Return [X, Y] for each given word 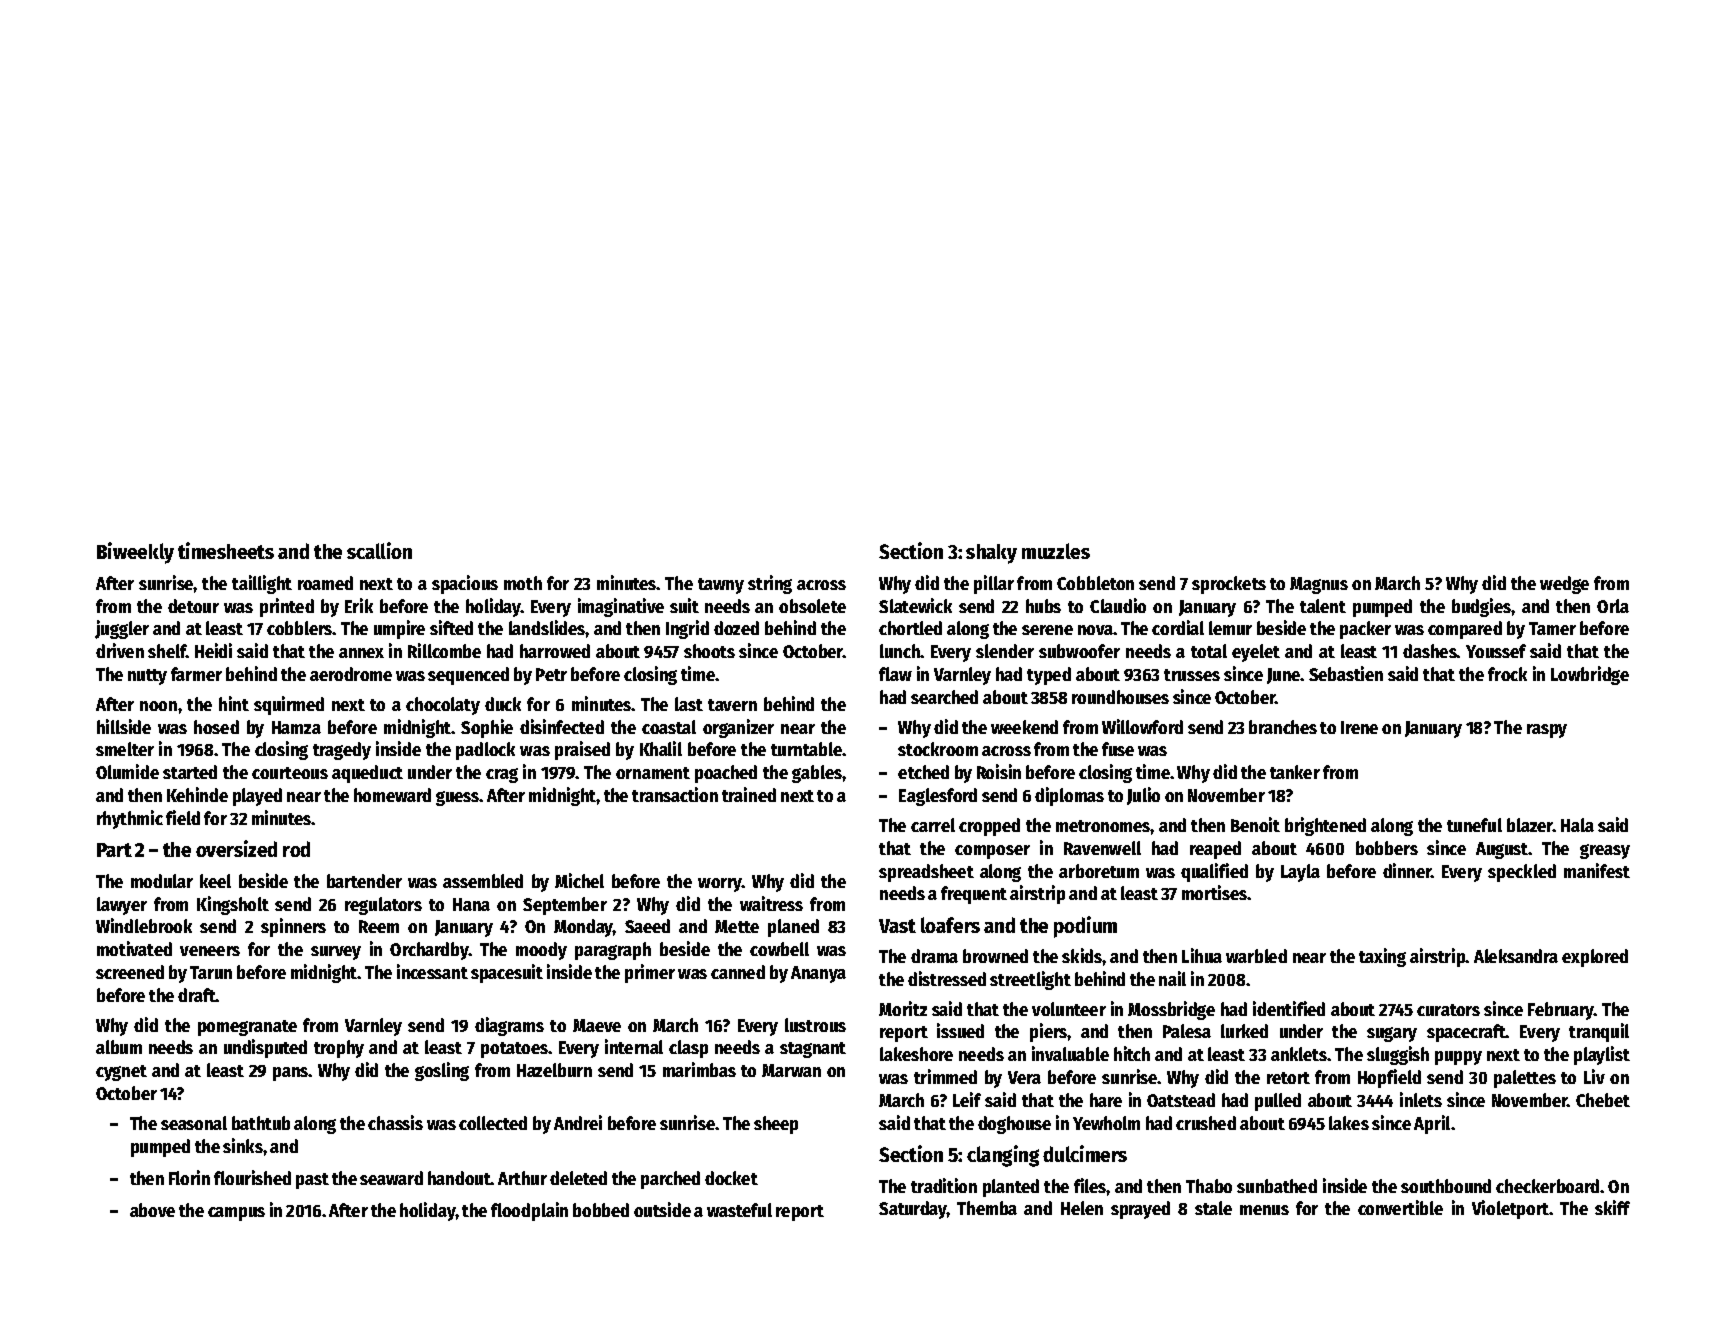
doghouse [1014, 1125]
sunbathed [1277, 1186]
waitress [771, 903]
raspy [1547, 731]
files [1090, 1185]
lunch [900, 651]
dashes [1430, 651]
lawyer [122, 906]
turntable [806, 749]
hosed [216, 727]
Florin [189, 1177]
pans [291, 1074]
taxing [1382, 957]
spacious [465, 584]
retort [1288, 1078]
